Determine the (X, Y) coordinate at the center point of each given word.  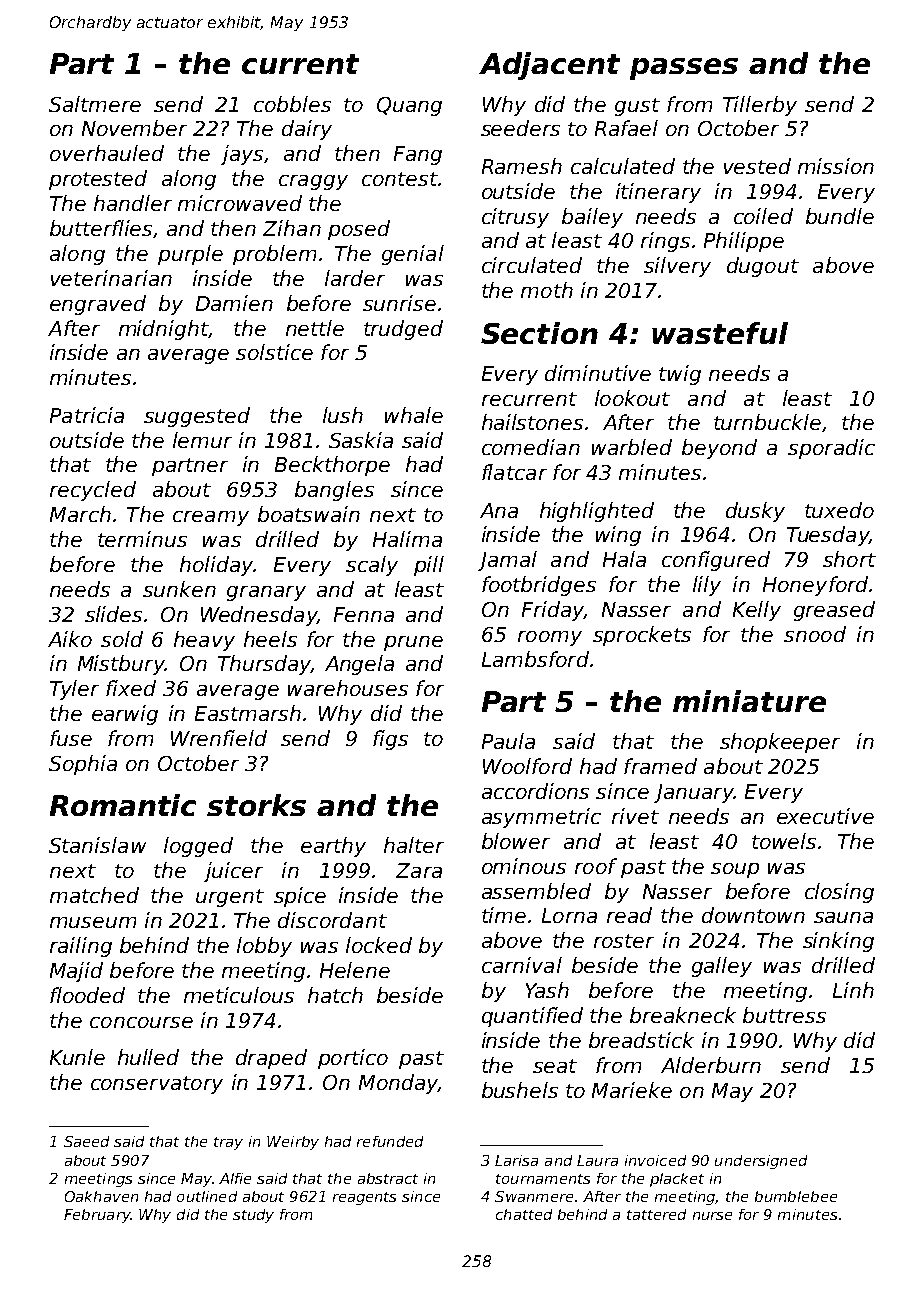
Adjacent (549, 66)
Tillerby (760, 106)
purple (190, 255)
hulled (148, 1057)
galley (722, 967)
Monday (398, 1084)
